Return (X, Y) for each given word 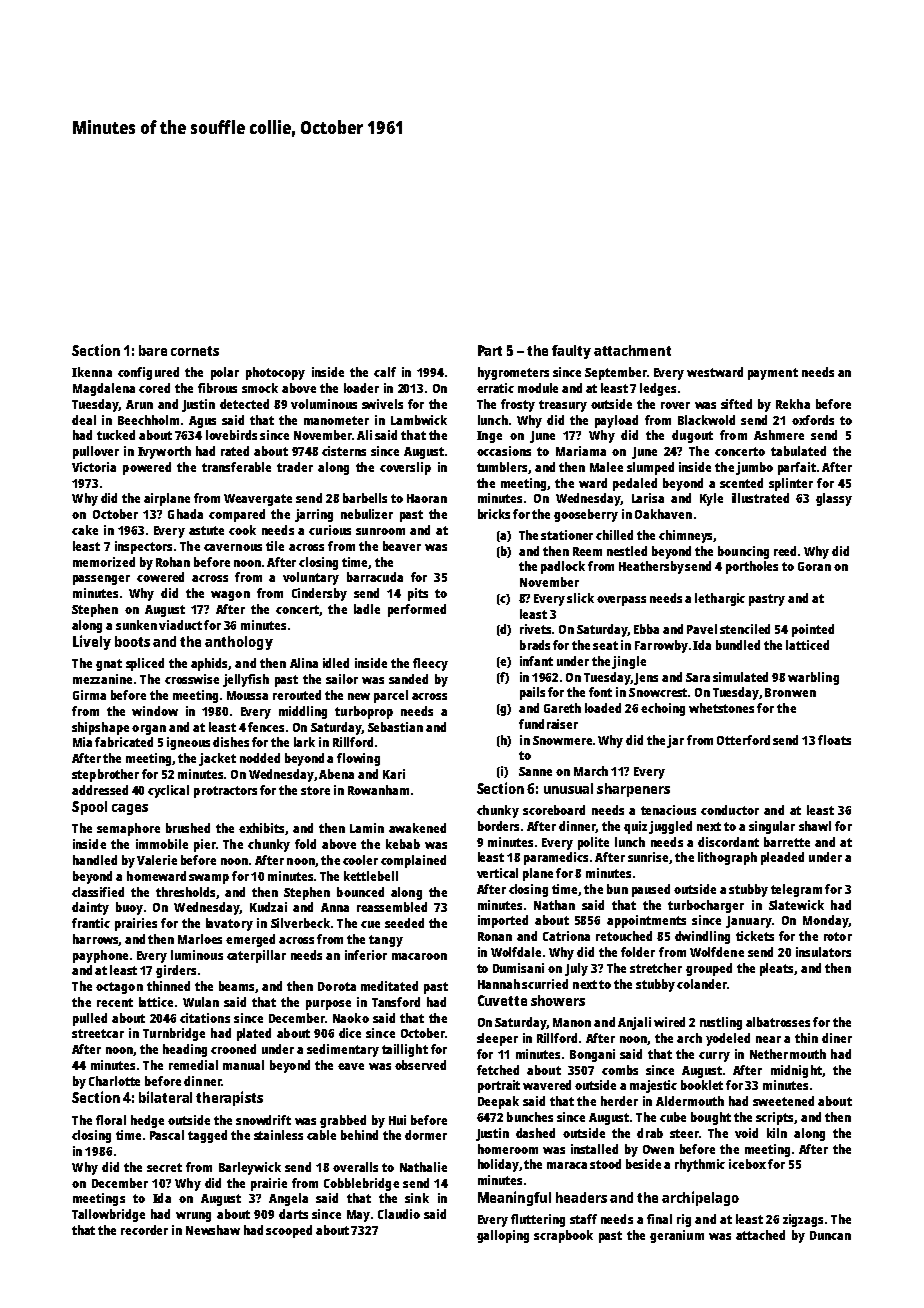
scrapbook (563, 1236)
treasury (563, 406)
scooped (289, 1231)
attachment (632, 350)
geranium (677, 1236)
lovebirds (231, 435)
